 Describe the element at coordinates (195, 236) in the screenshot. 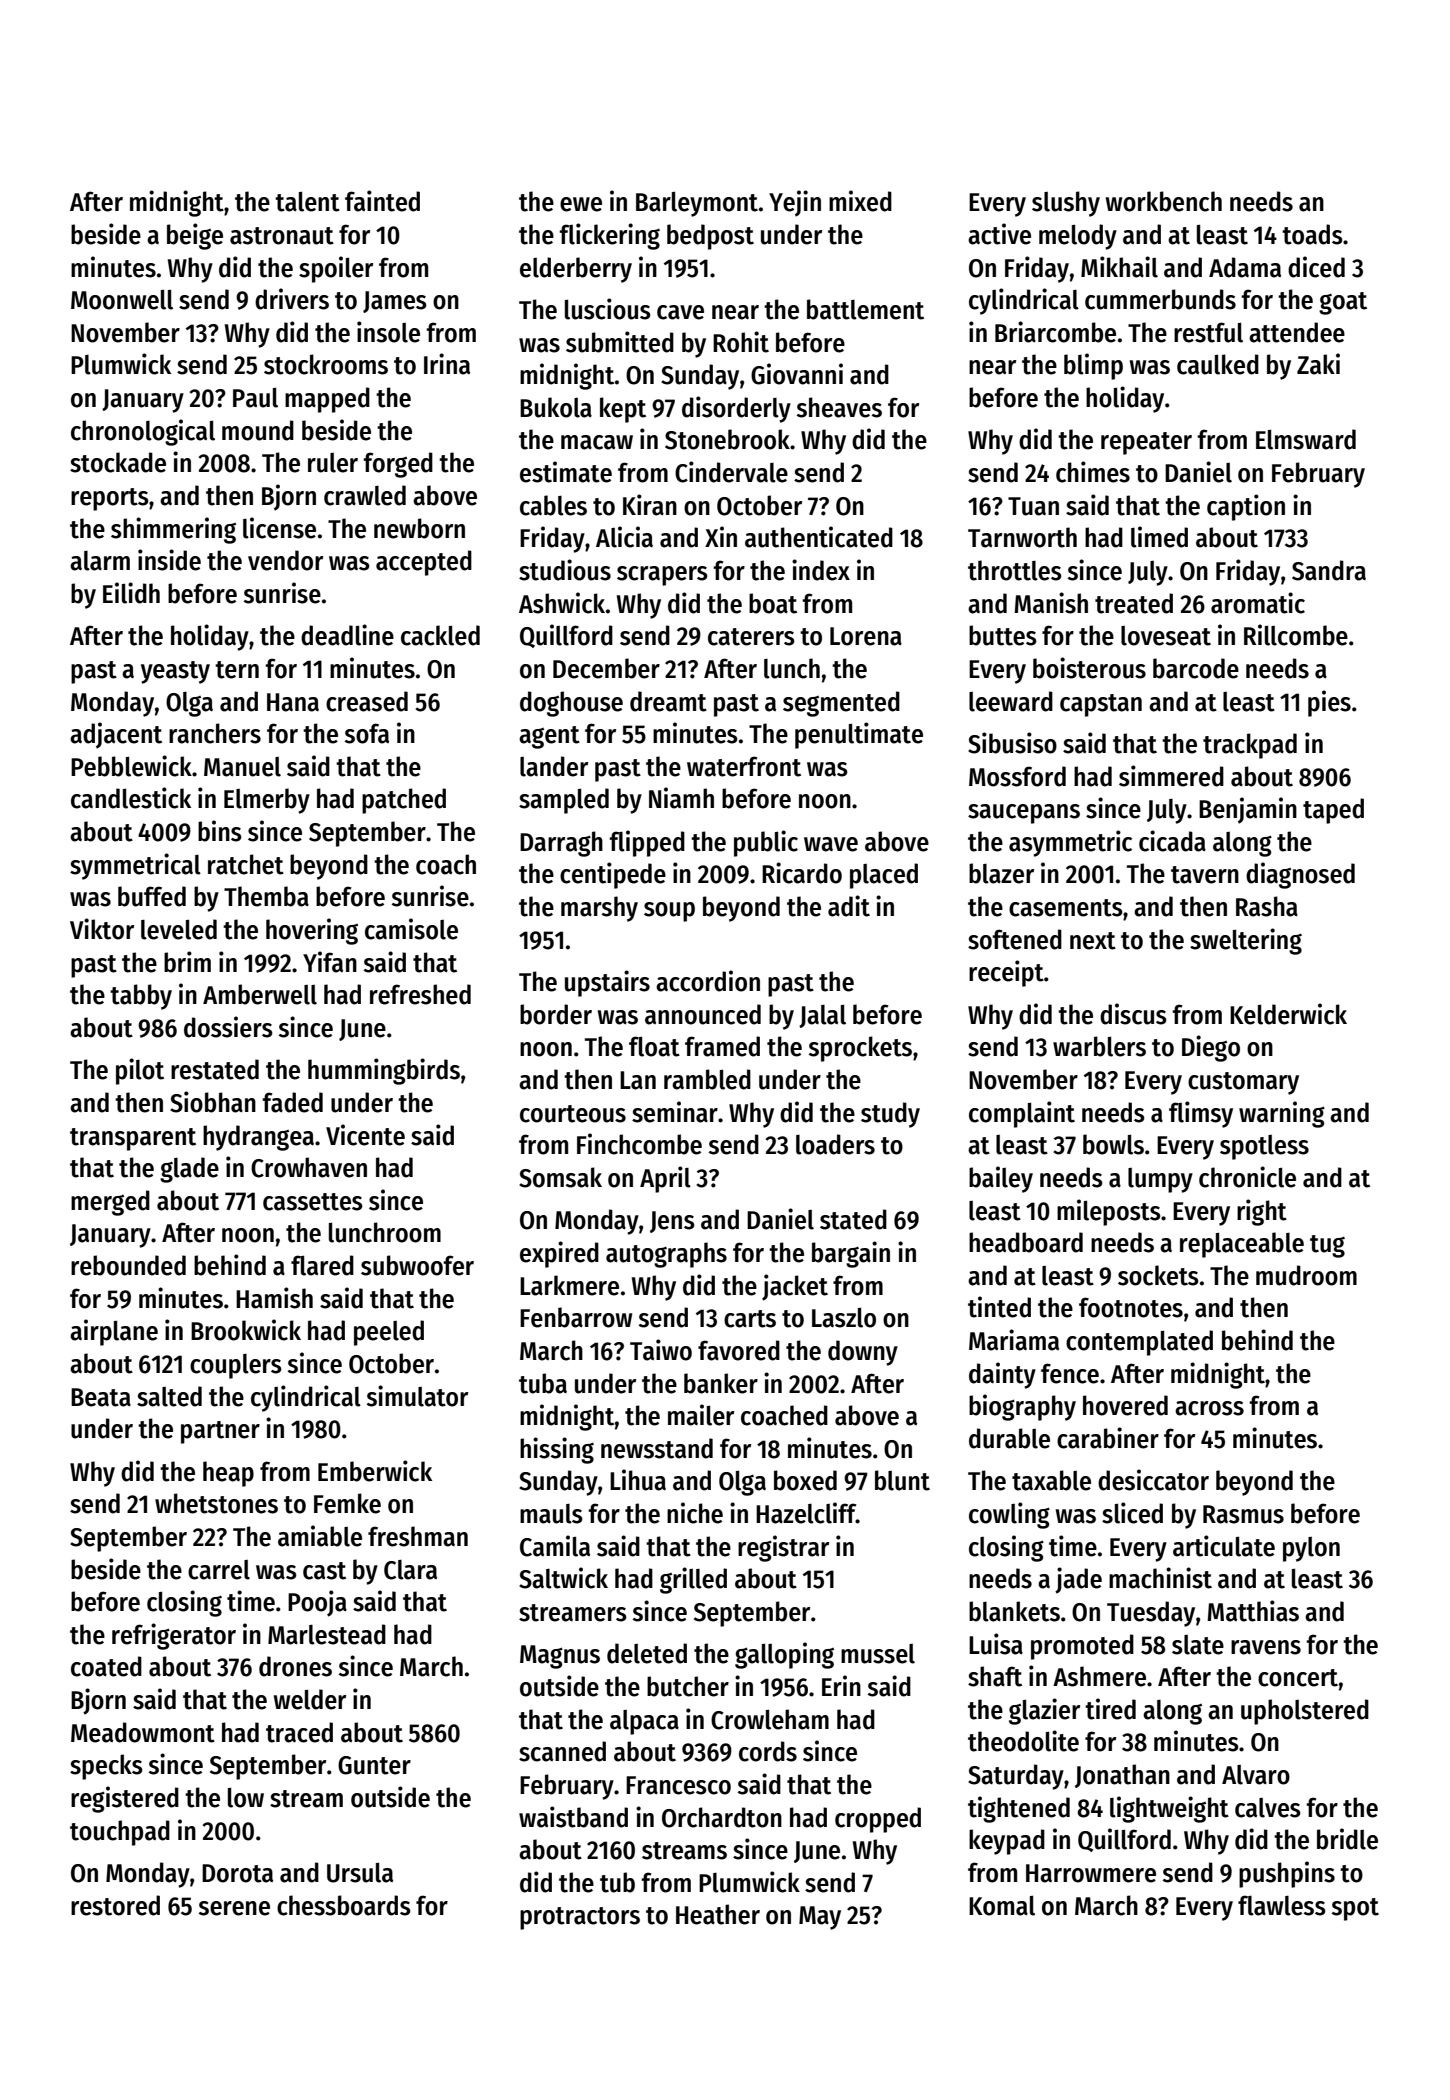

I see `beige` at that location.
